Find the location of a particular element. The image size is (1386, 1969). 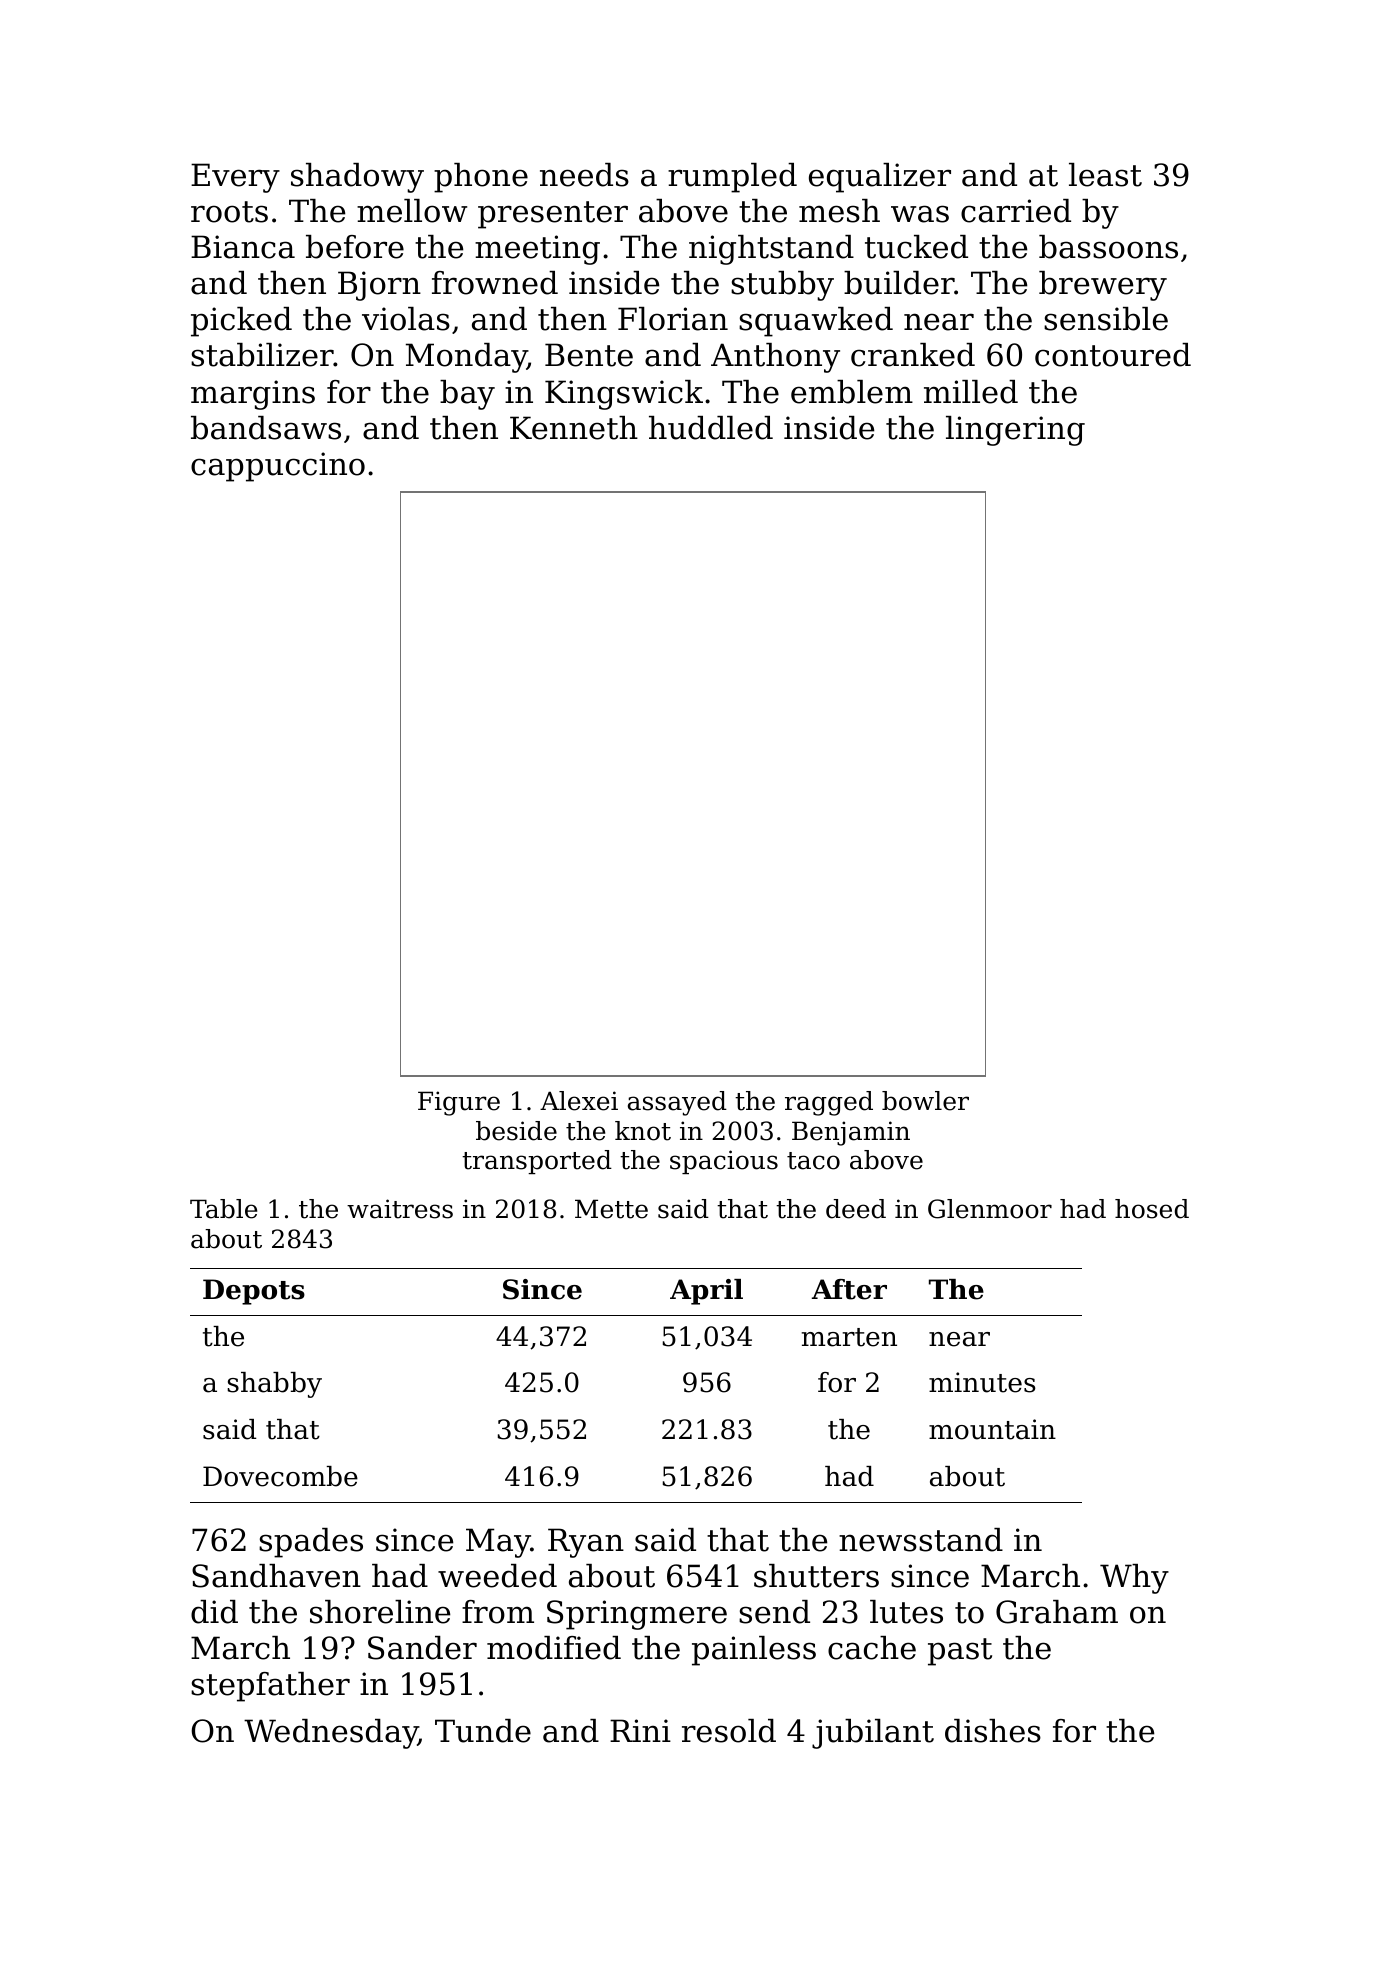

weeded is located at coordinates (497, 1576).
